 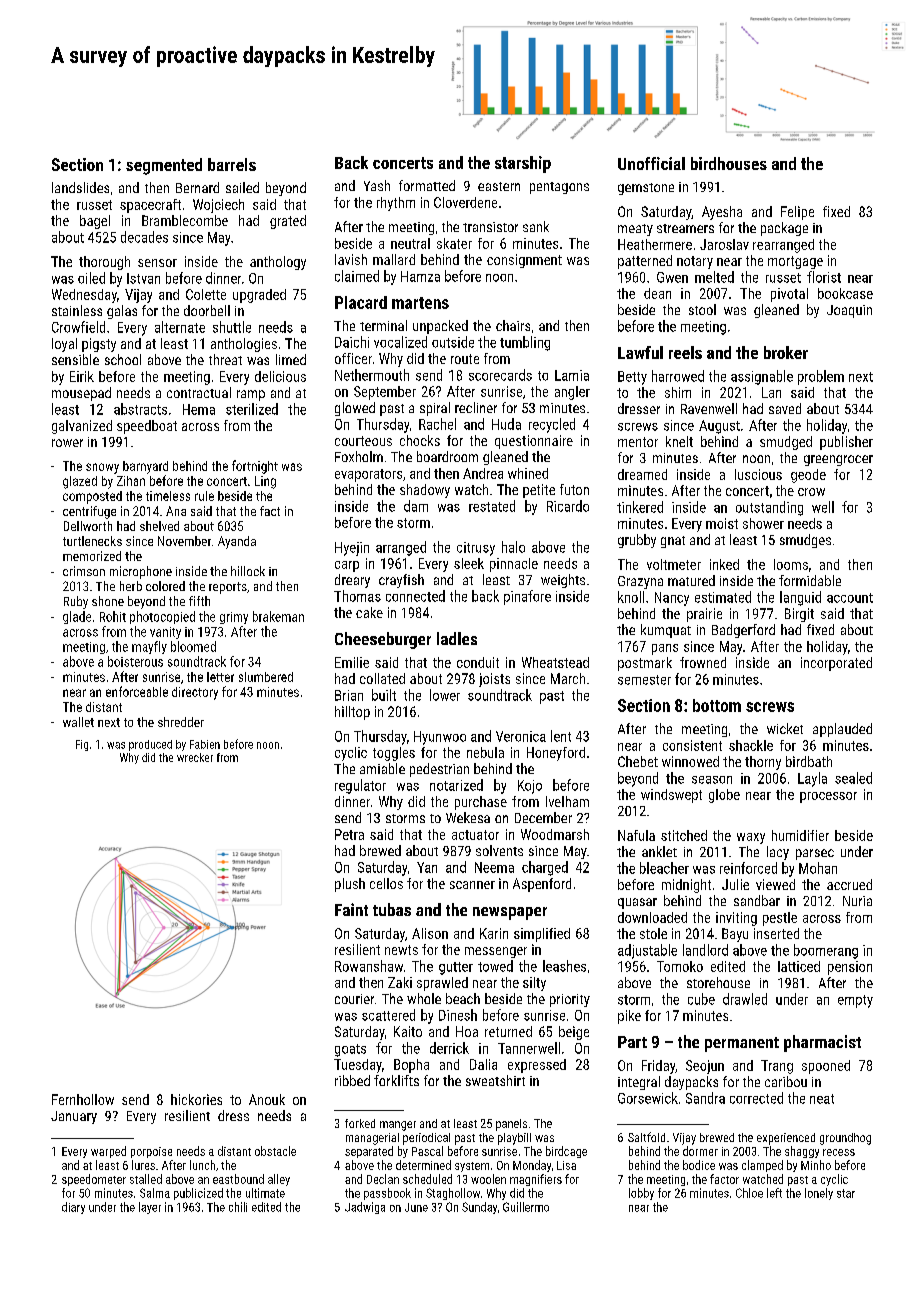 What do you see at coordinates (700, 1151) in the screenshot?
I see `dormer` at bounding box center [700, 1151].
